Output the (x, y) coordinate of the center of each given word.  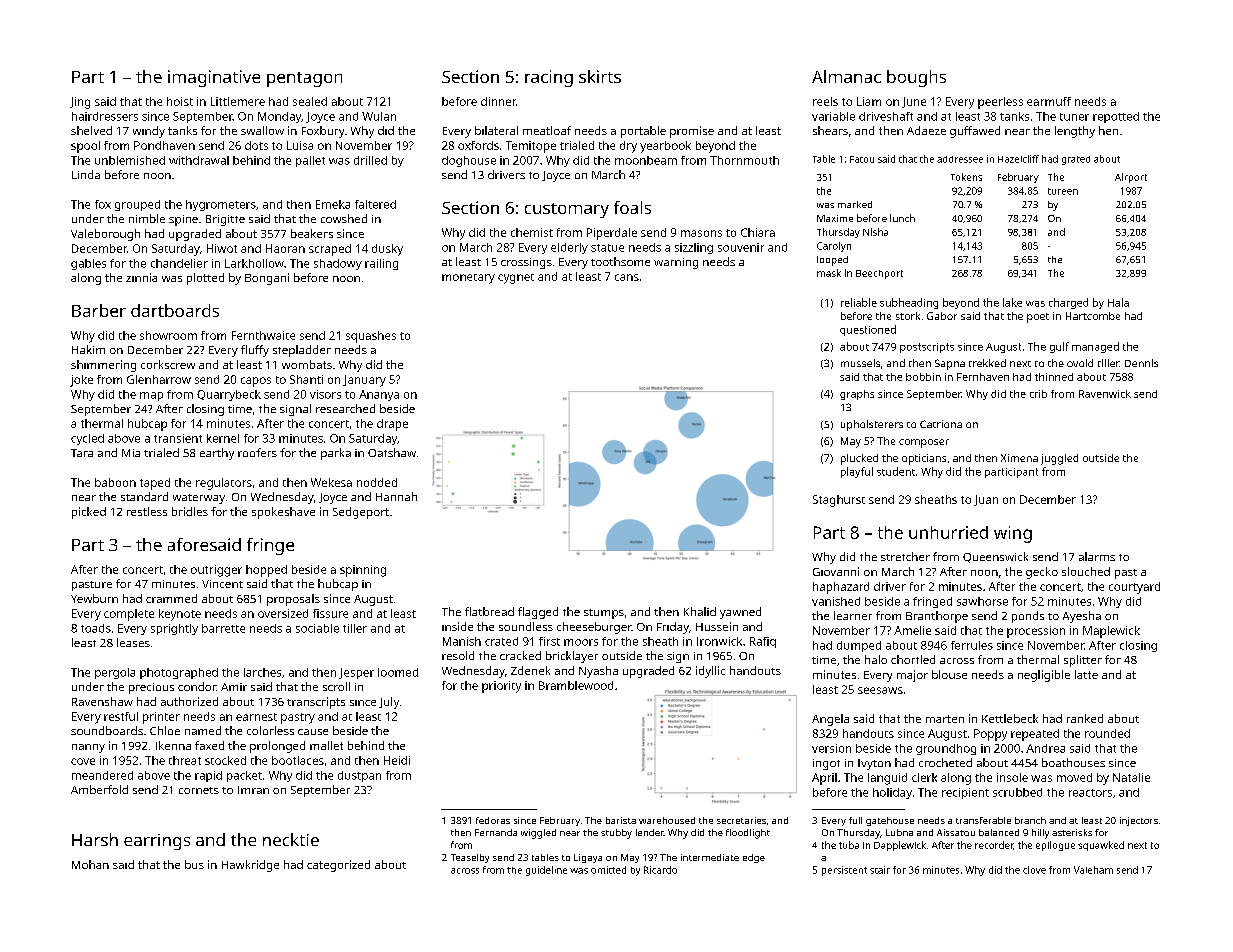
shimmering (103, 366)
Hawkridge (250, 866)
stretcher (905, 556)
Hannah (396, 496)
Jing (80, 103)
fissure (330, 613)
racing (549, 78)
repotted (1116, 117)
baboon (115, 482)
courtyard (1134, 588)
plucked (859, 459)
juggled (1059, 459)
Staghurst (839, 501)
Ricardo (660, 870)
